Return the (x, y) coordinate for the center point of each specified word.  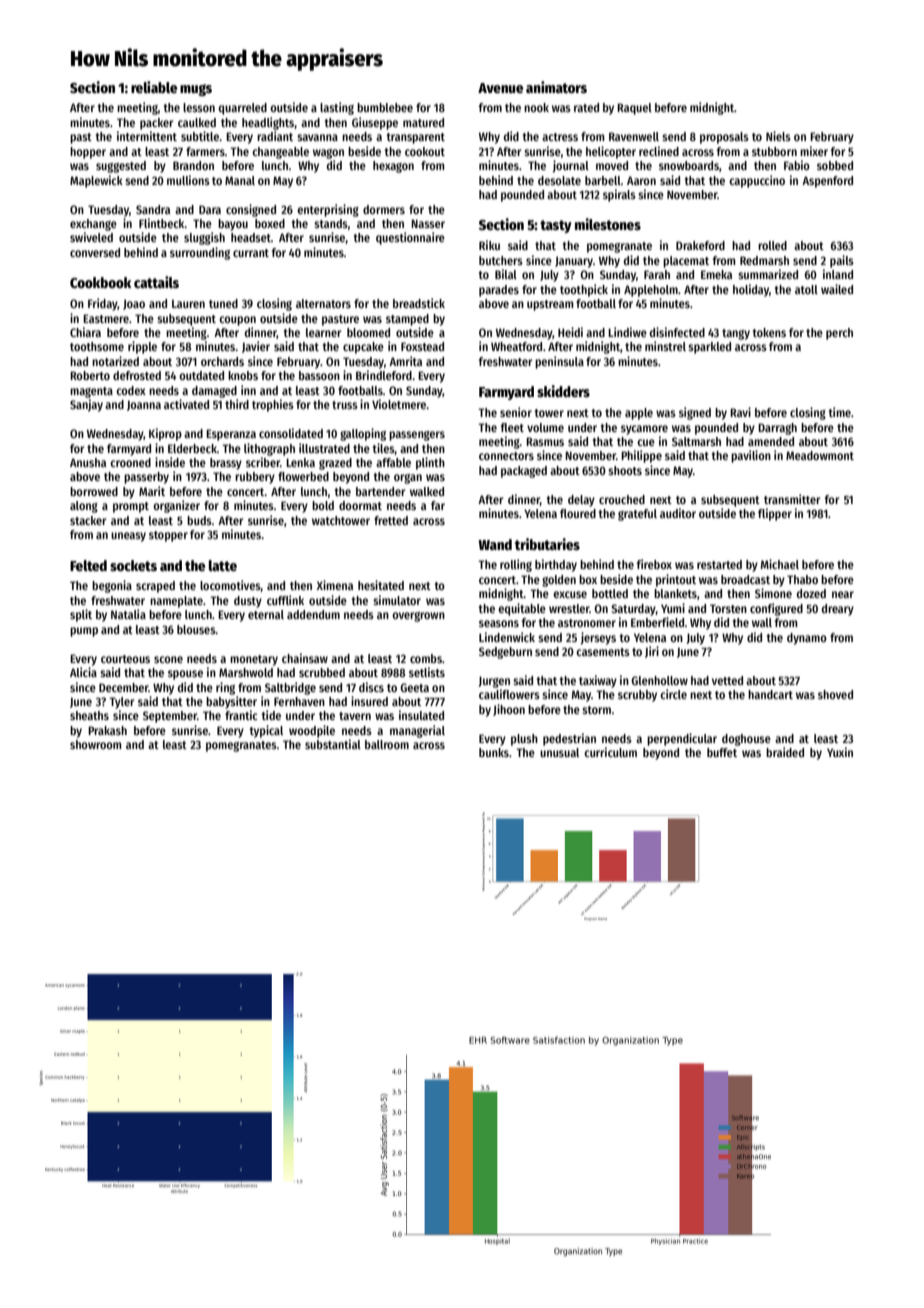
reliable (154, 87)
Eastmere (106, 318)
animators (556, 87)
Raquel (634, 109)
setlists (427, 672)
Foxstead (422, 346)
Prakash (107, 730)
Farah (657, 274)
